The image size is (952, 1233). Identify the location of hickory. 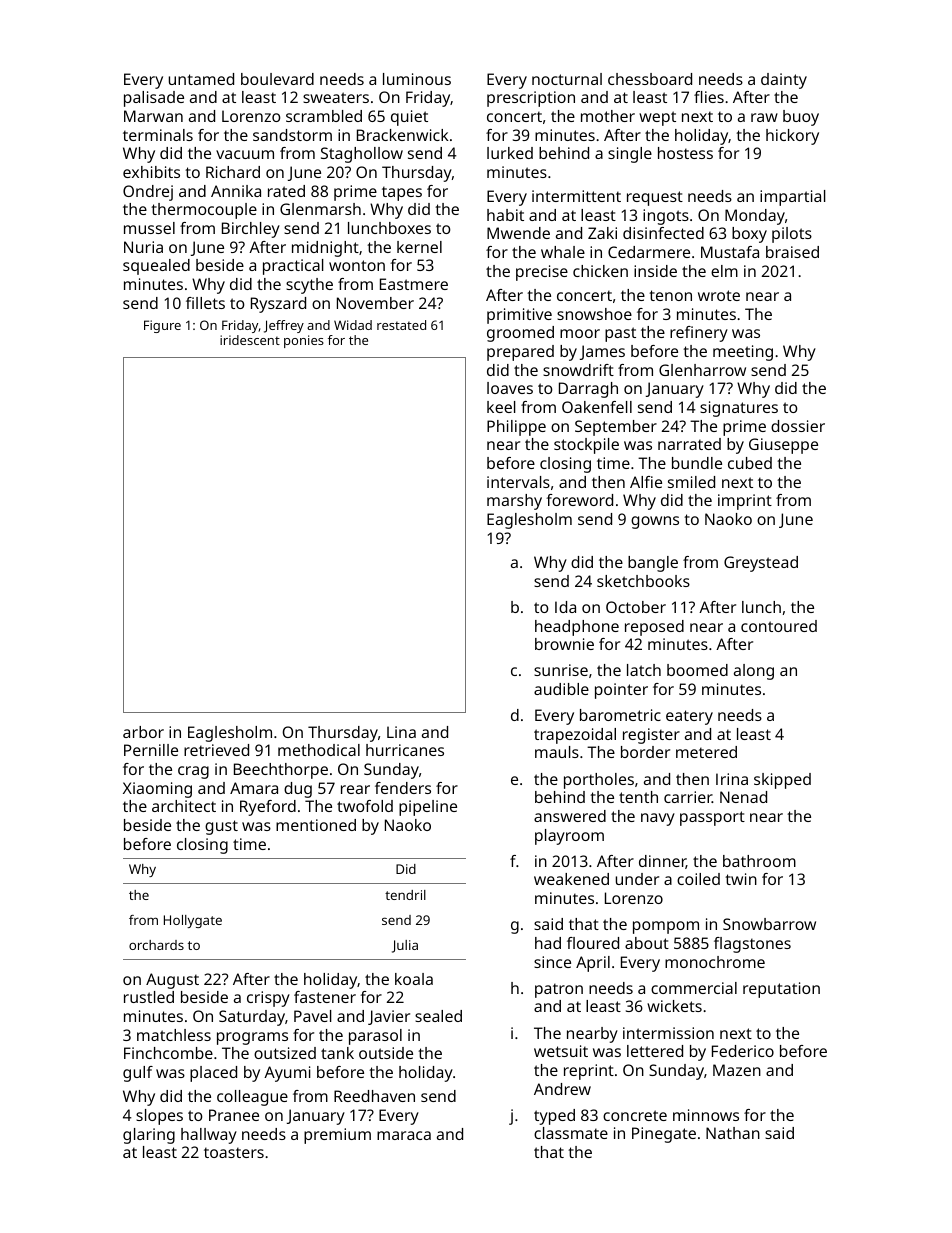
(792, 137).
